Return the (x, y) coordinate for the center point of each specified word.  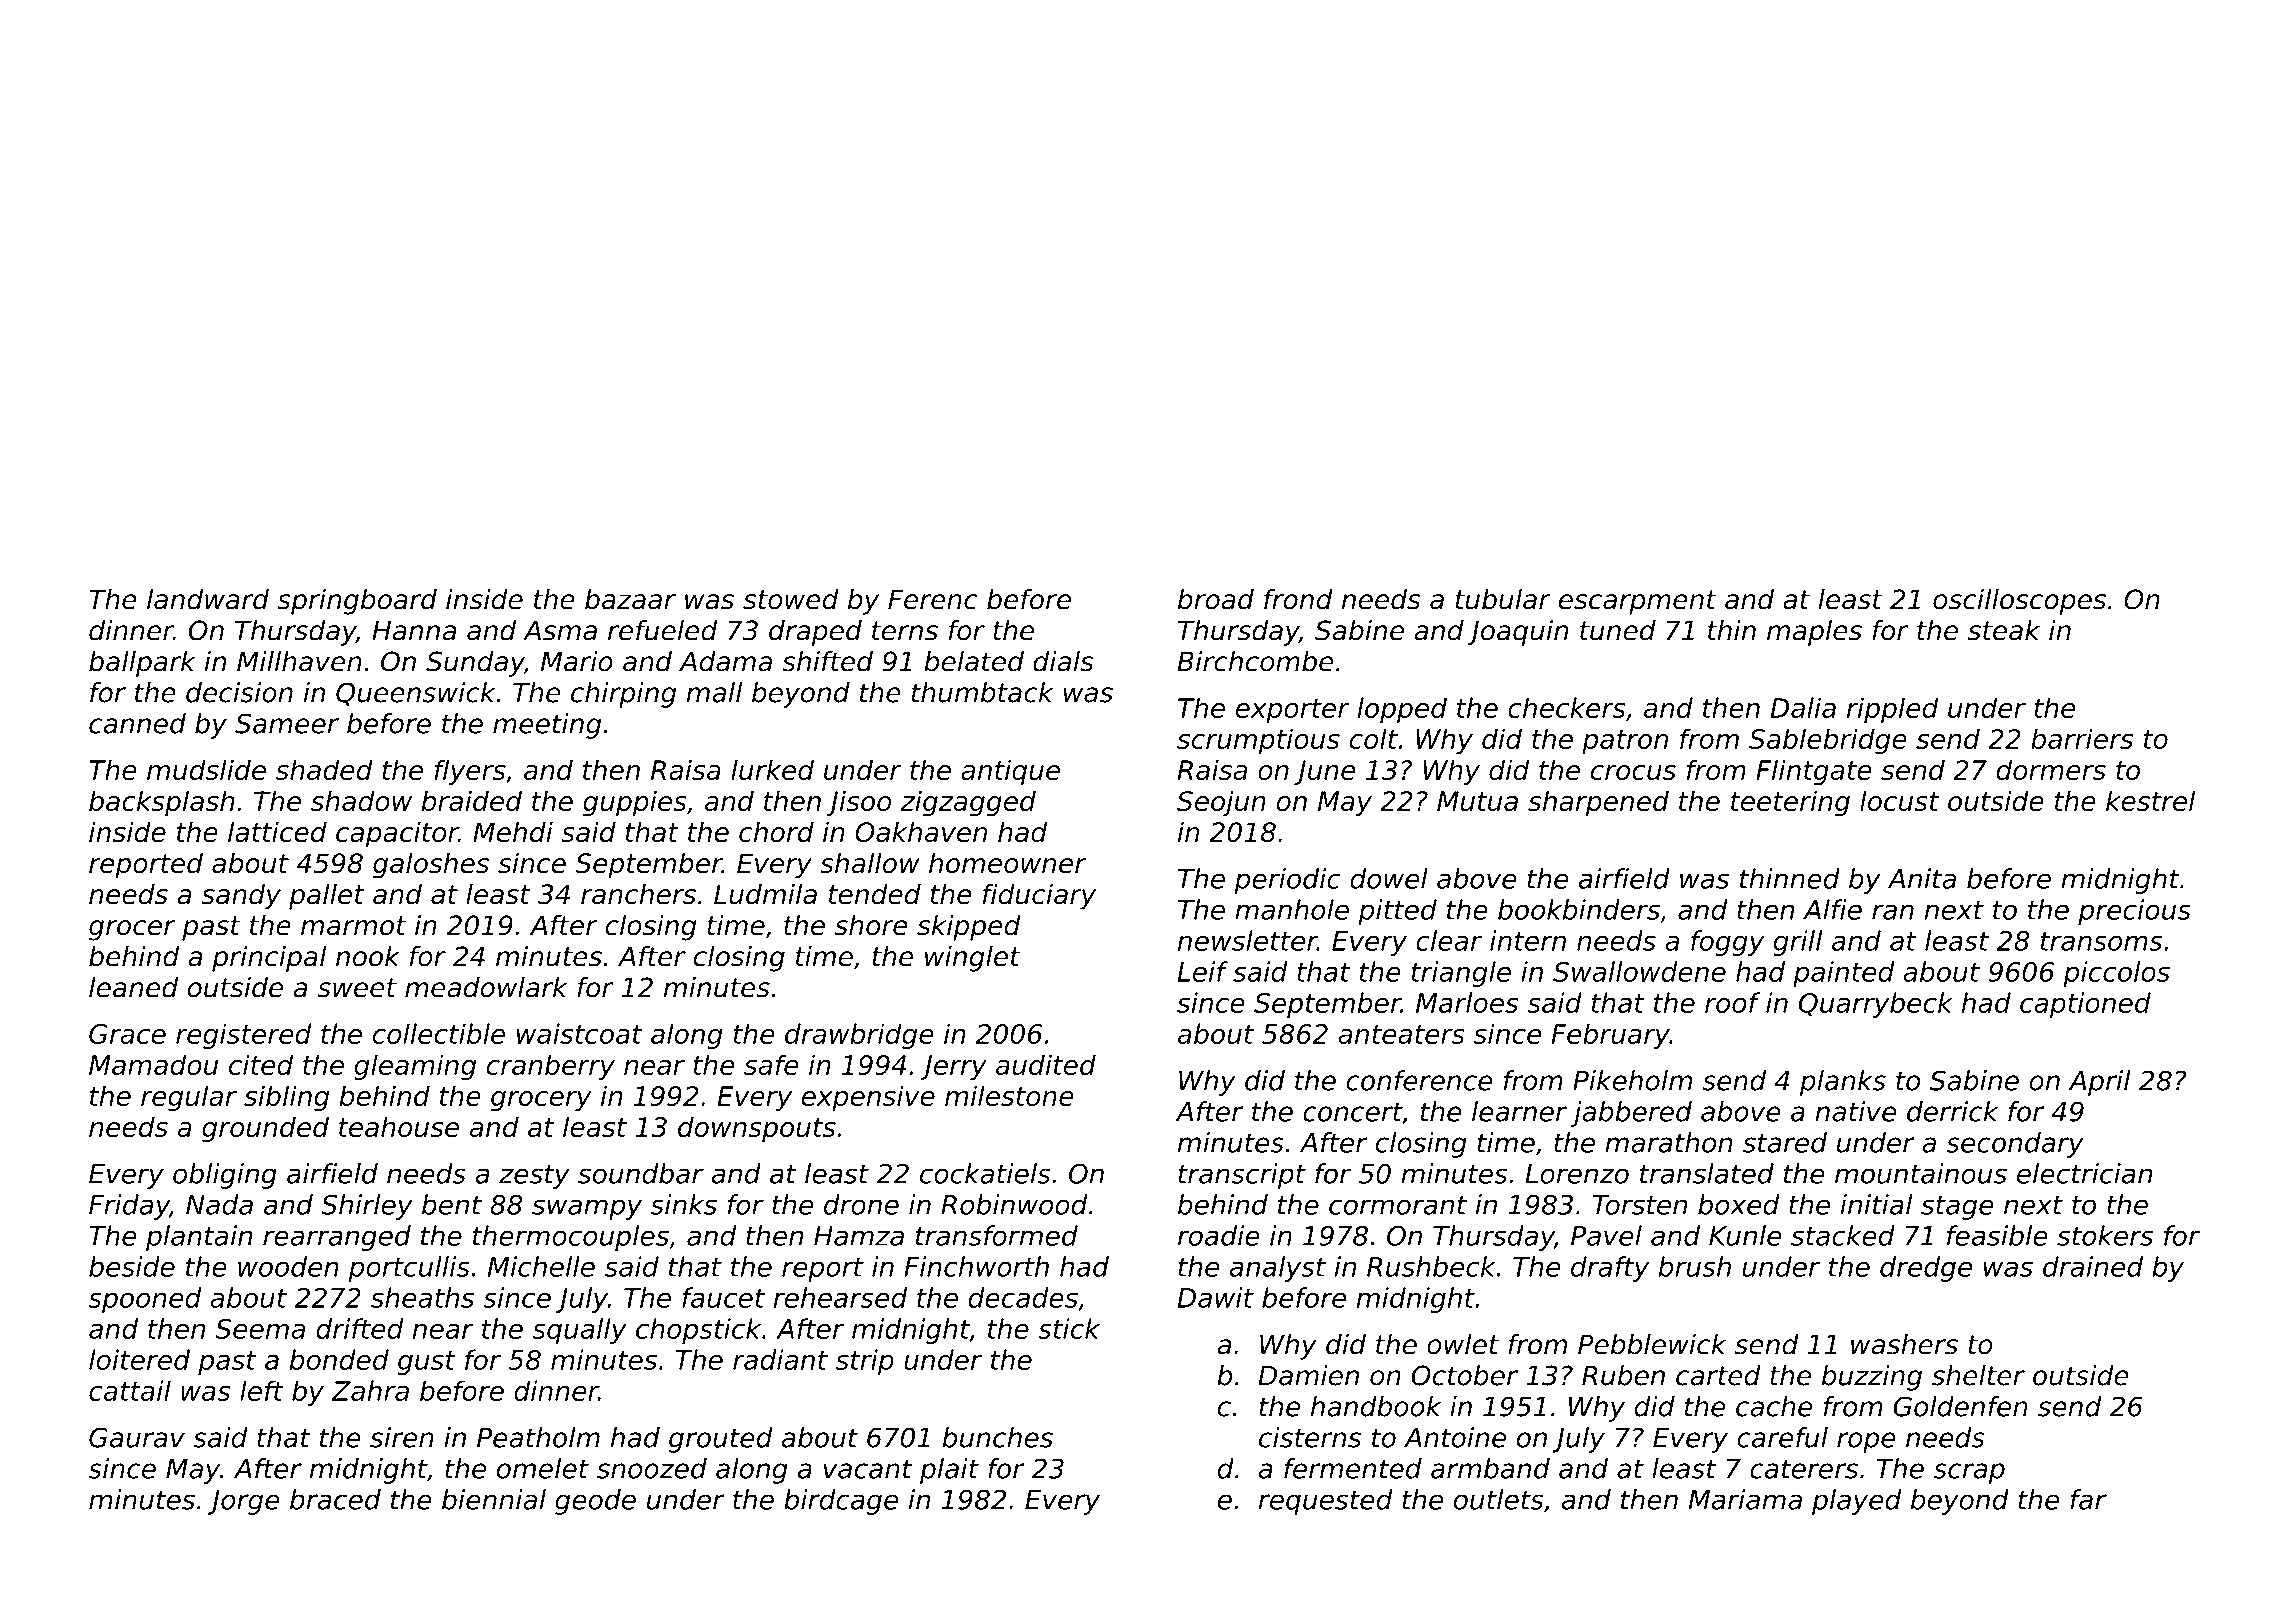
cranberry (551, 1067)
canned (137, 723)
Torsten (1640, 1205)
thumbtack (983, 692)
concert (1353, 1113)
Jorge (244, 1502)
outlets (1499, 1499)
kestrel (2151, 800)
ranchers (638, 894)
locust (1899, 800)
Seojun (1221, 803)
